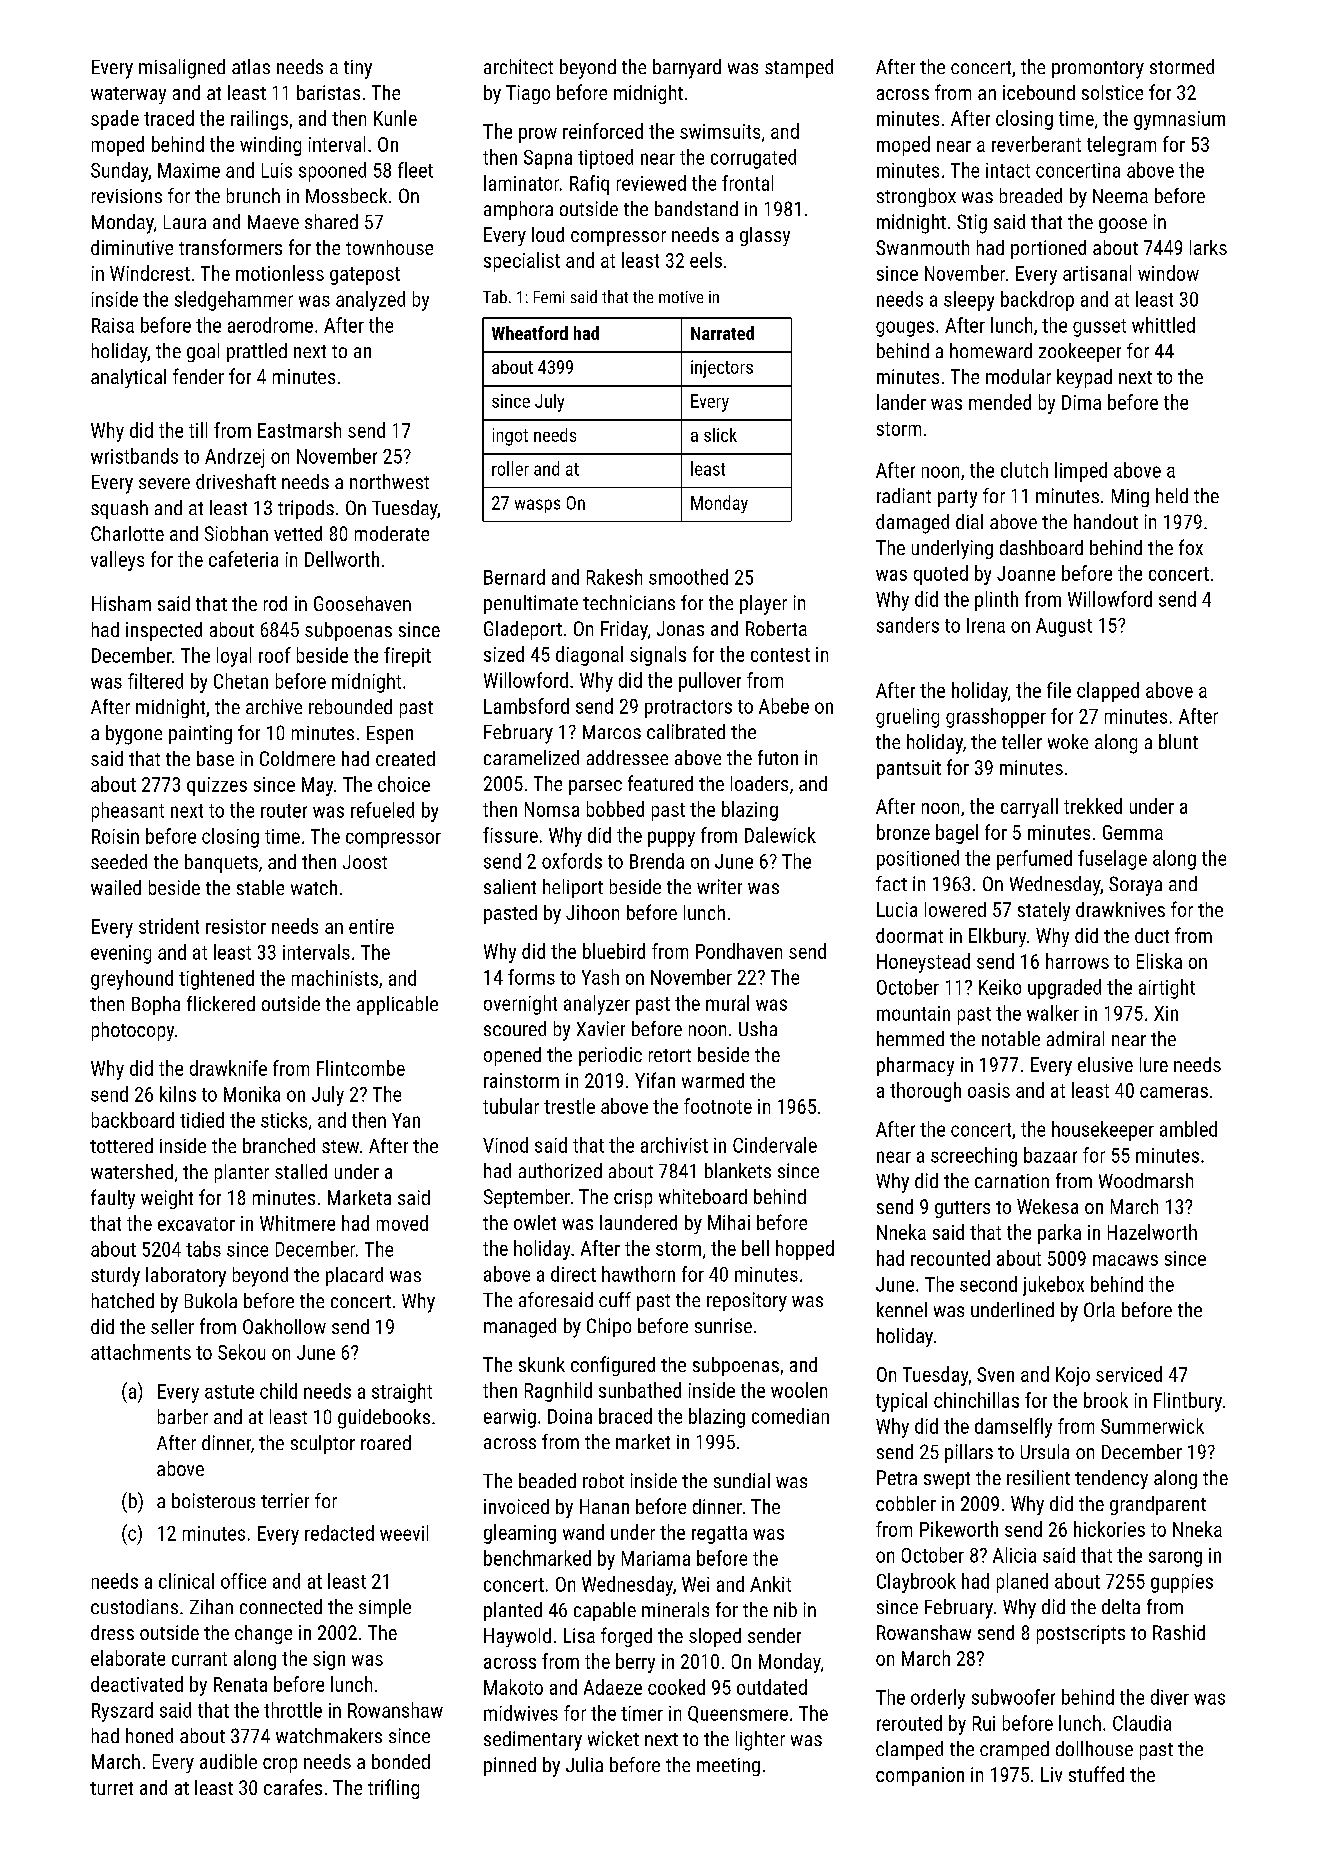 This image has width=1319, height=1865. What do you see at coordinates (626, 1637) in the image?
I see `forged` at bounding box center [626, 1637].
